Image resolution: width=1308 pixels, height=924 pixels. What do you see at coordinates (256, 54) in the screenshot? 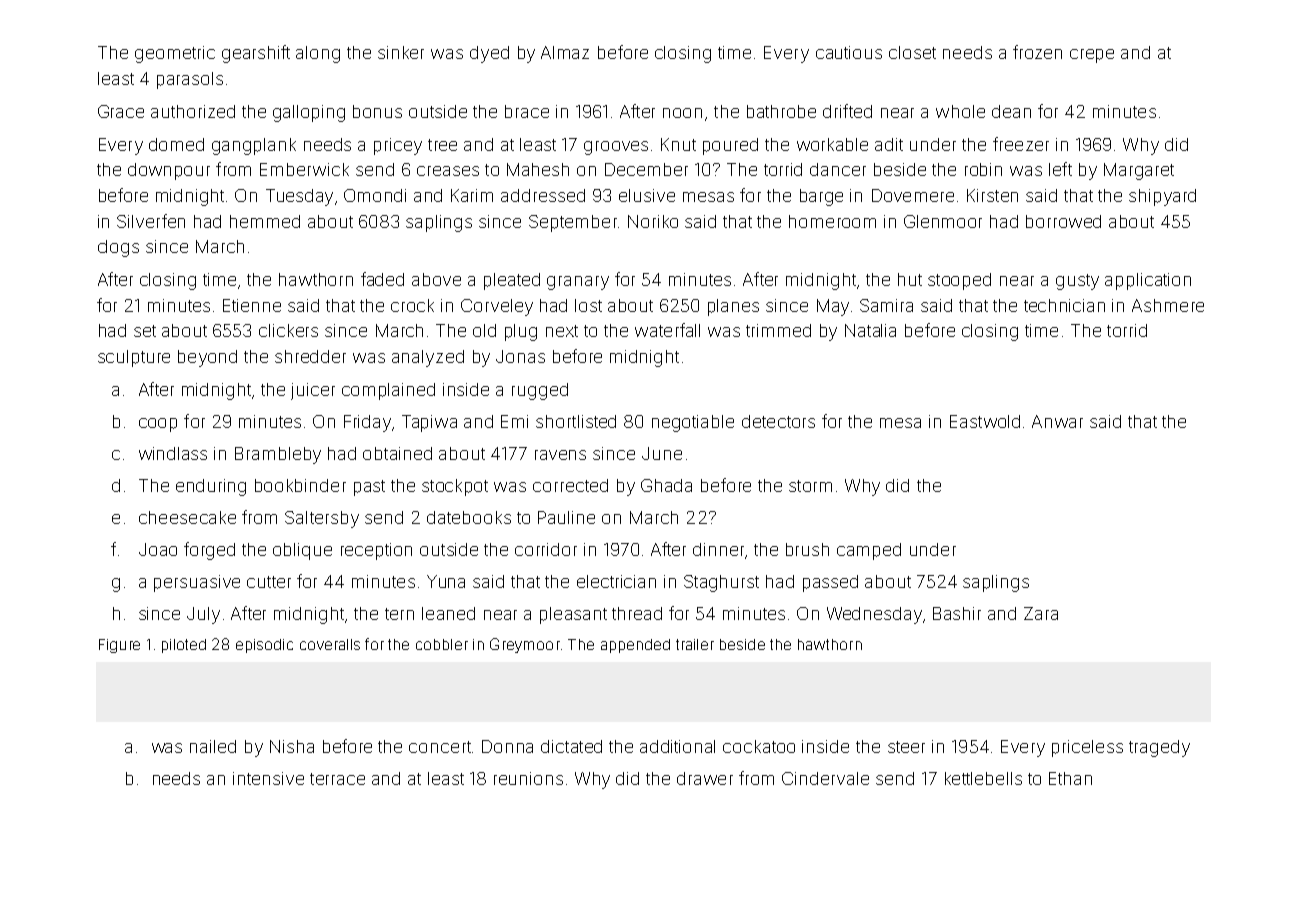
I see `gearshift` at bounding box center [256, 54].
